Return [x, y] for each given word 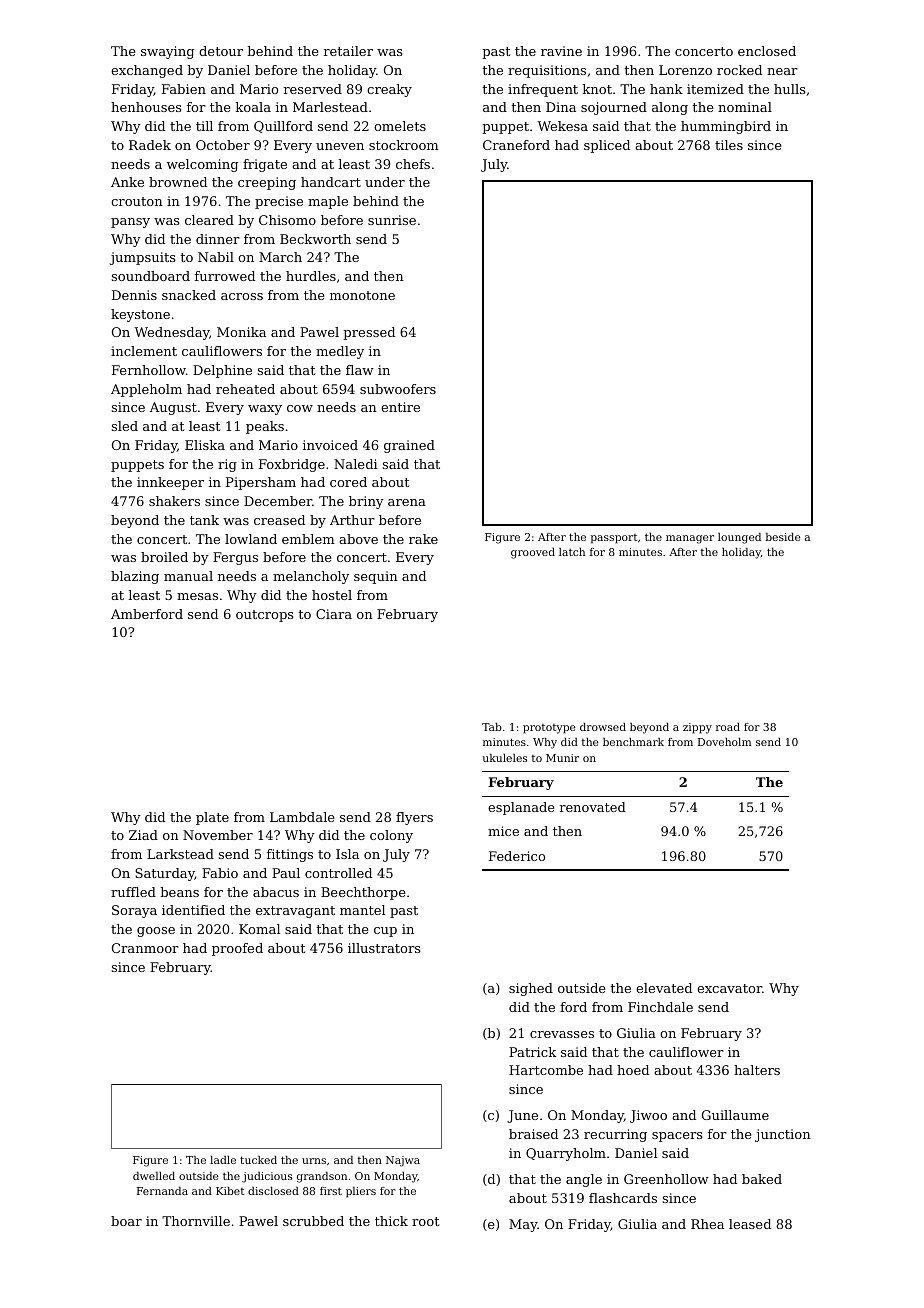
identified [193, 910]
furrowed [225, 276]
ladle [223, 1160]
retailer [348, 51]
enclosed [767, 51]
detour [221, 51]
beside [783, 537]
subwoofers [398, 389]
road [728, 727]
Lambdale [302, 817]
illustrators [384, 948]
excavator [729, 988]
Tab [492, 727]
